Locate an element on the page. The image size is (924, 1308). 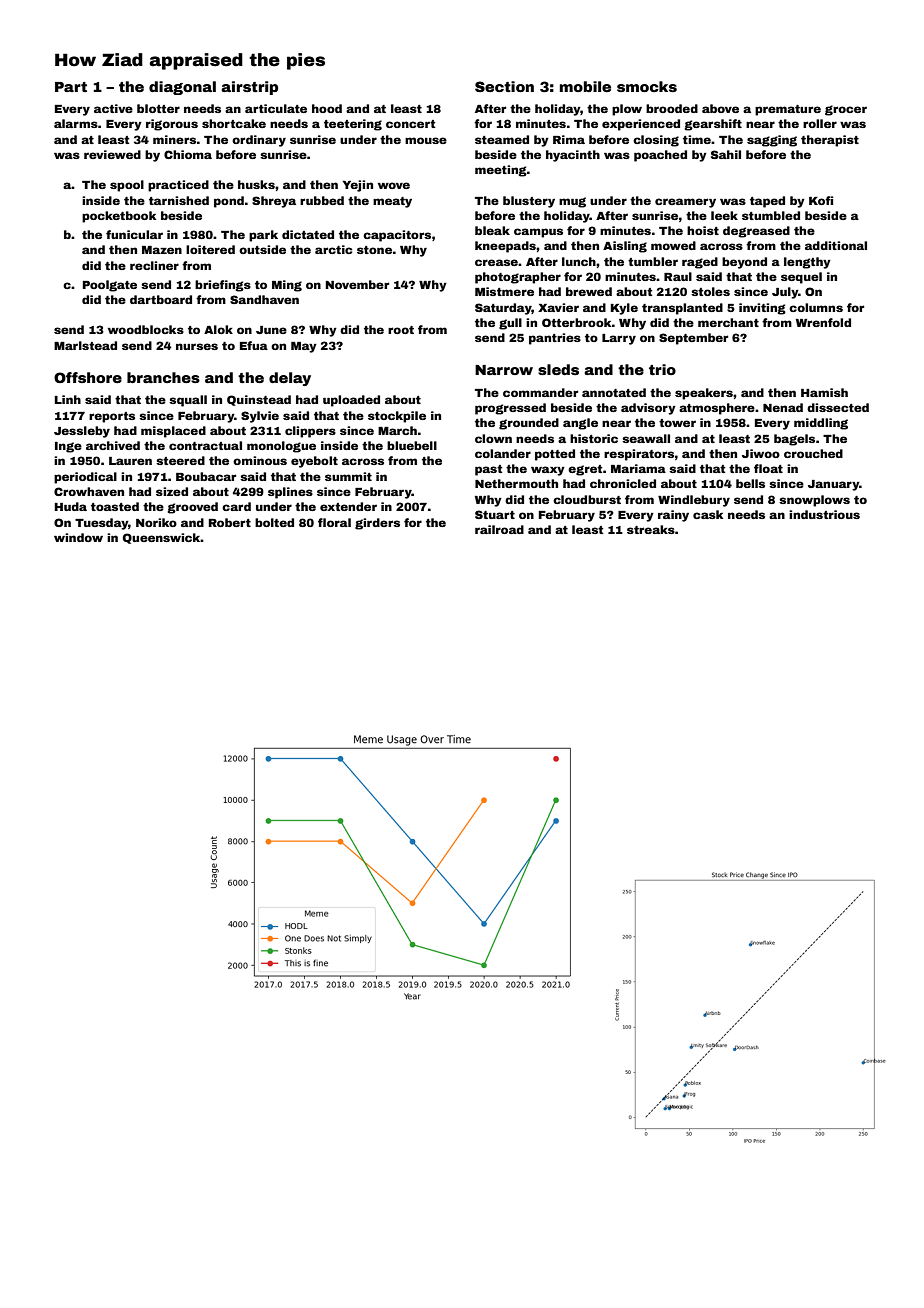
Section is located at coordinates (504, 86).
